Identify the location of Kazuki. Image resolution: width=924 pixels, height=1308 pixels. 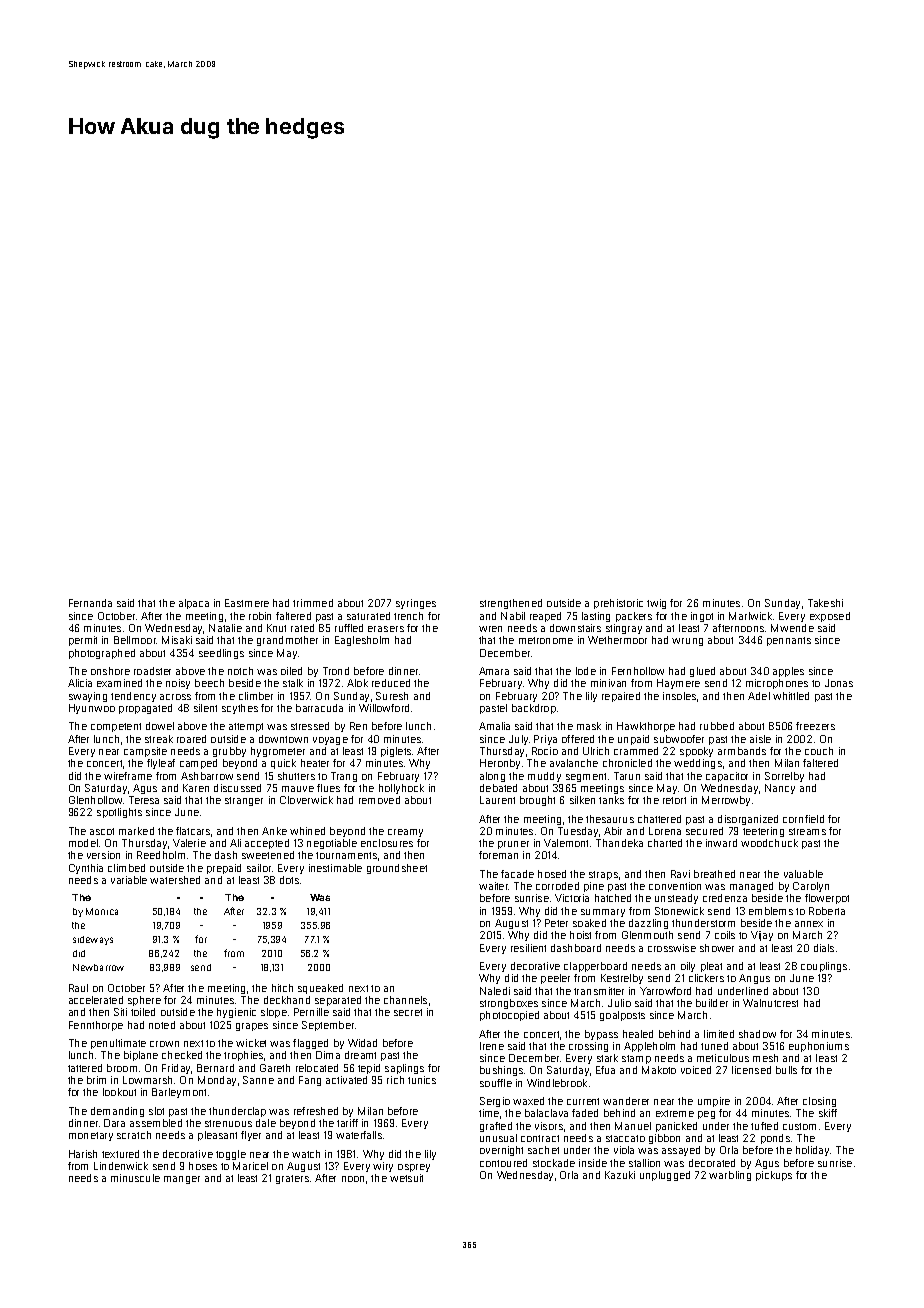
(620, 1175).
